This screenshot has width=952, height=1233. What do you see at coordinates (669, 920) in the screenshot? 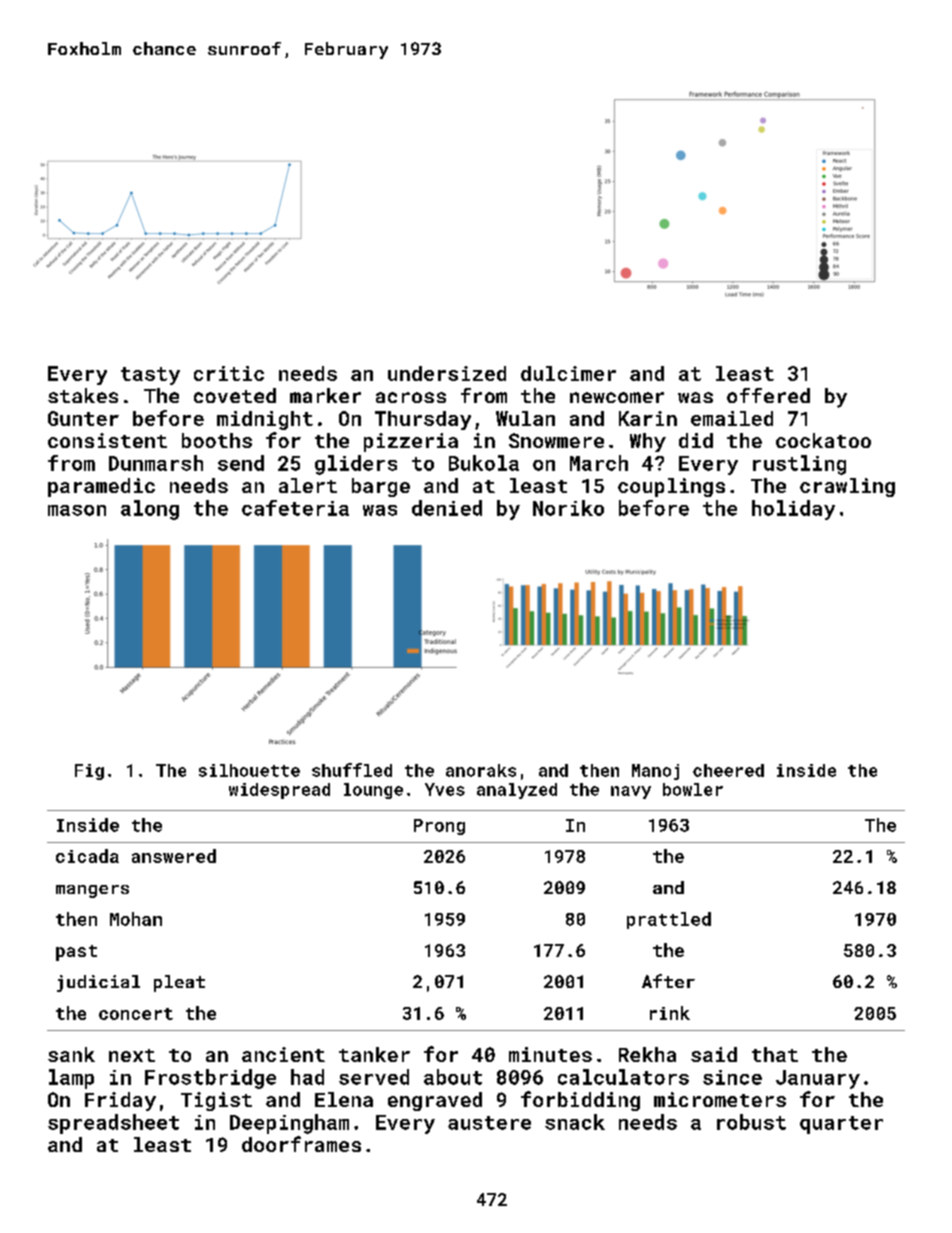
I see `prattled` at bounding box center [669, 920].
